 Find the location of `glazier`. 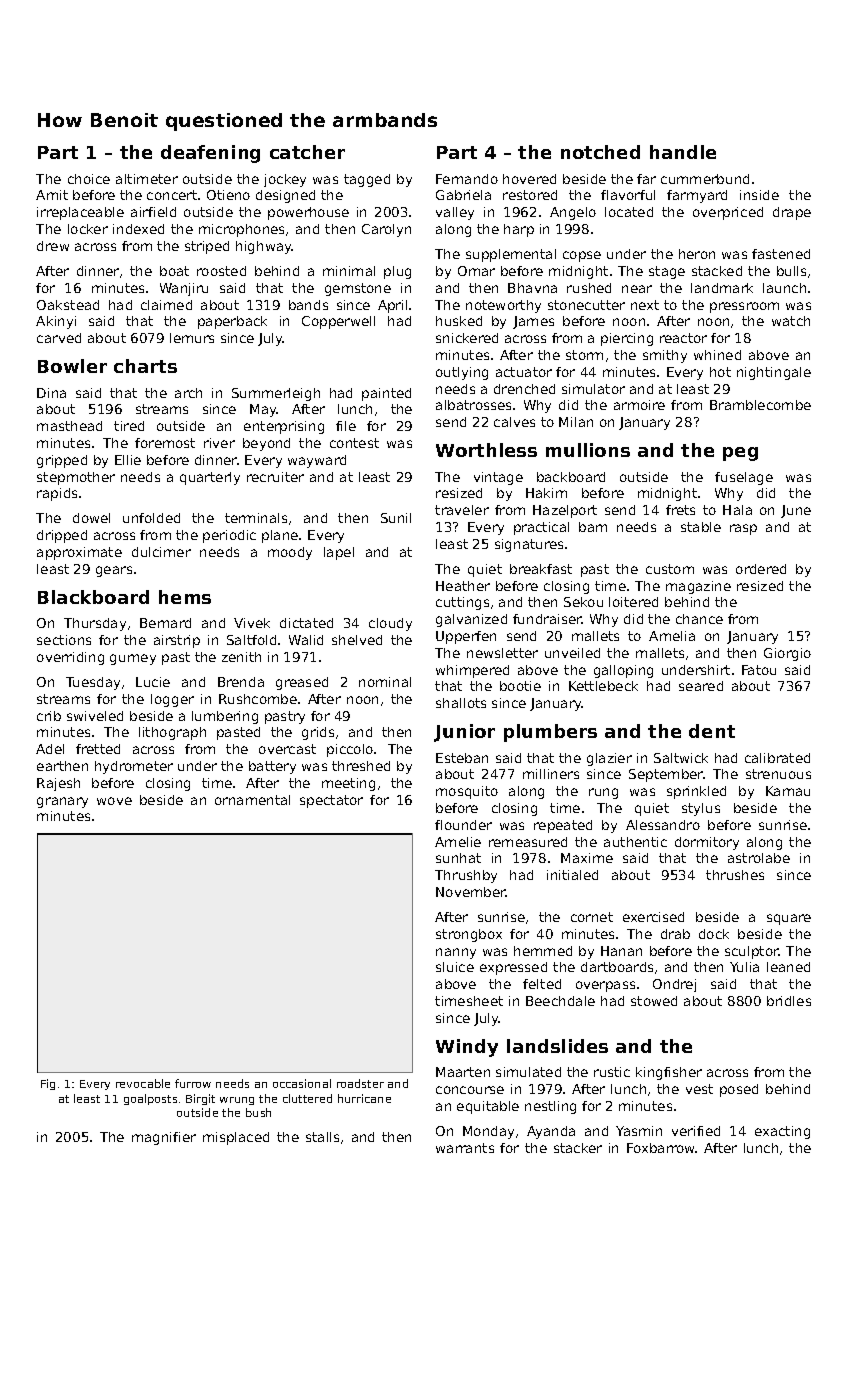

glazier is located at coordinates (609, 759).
